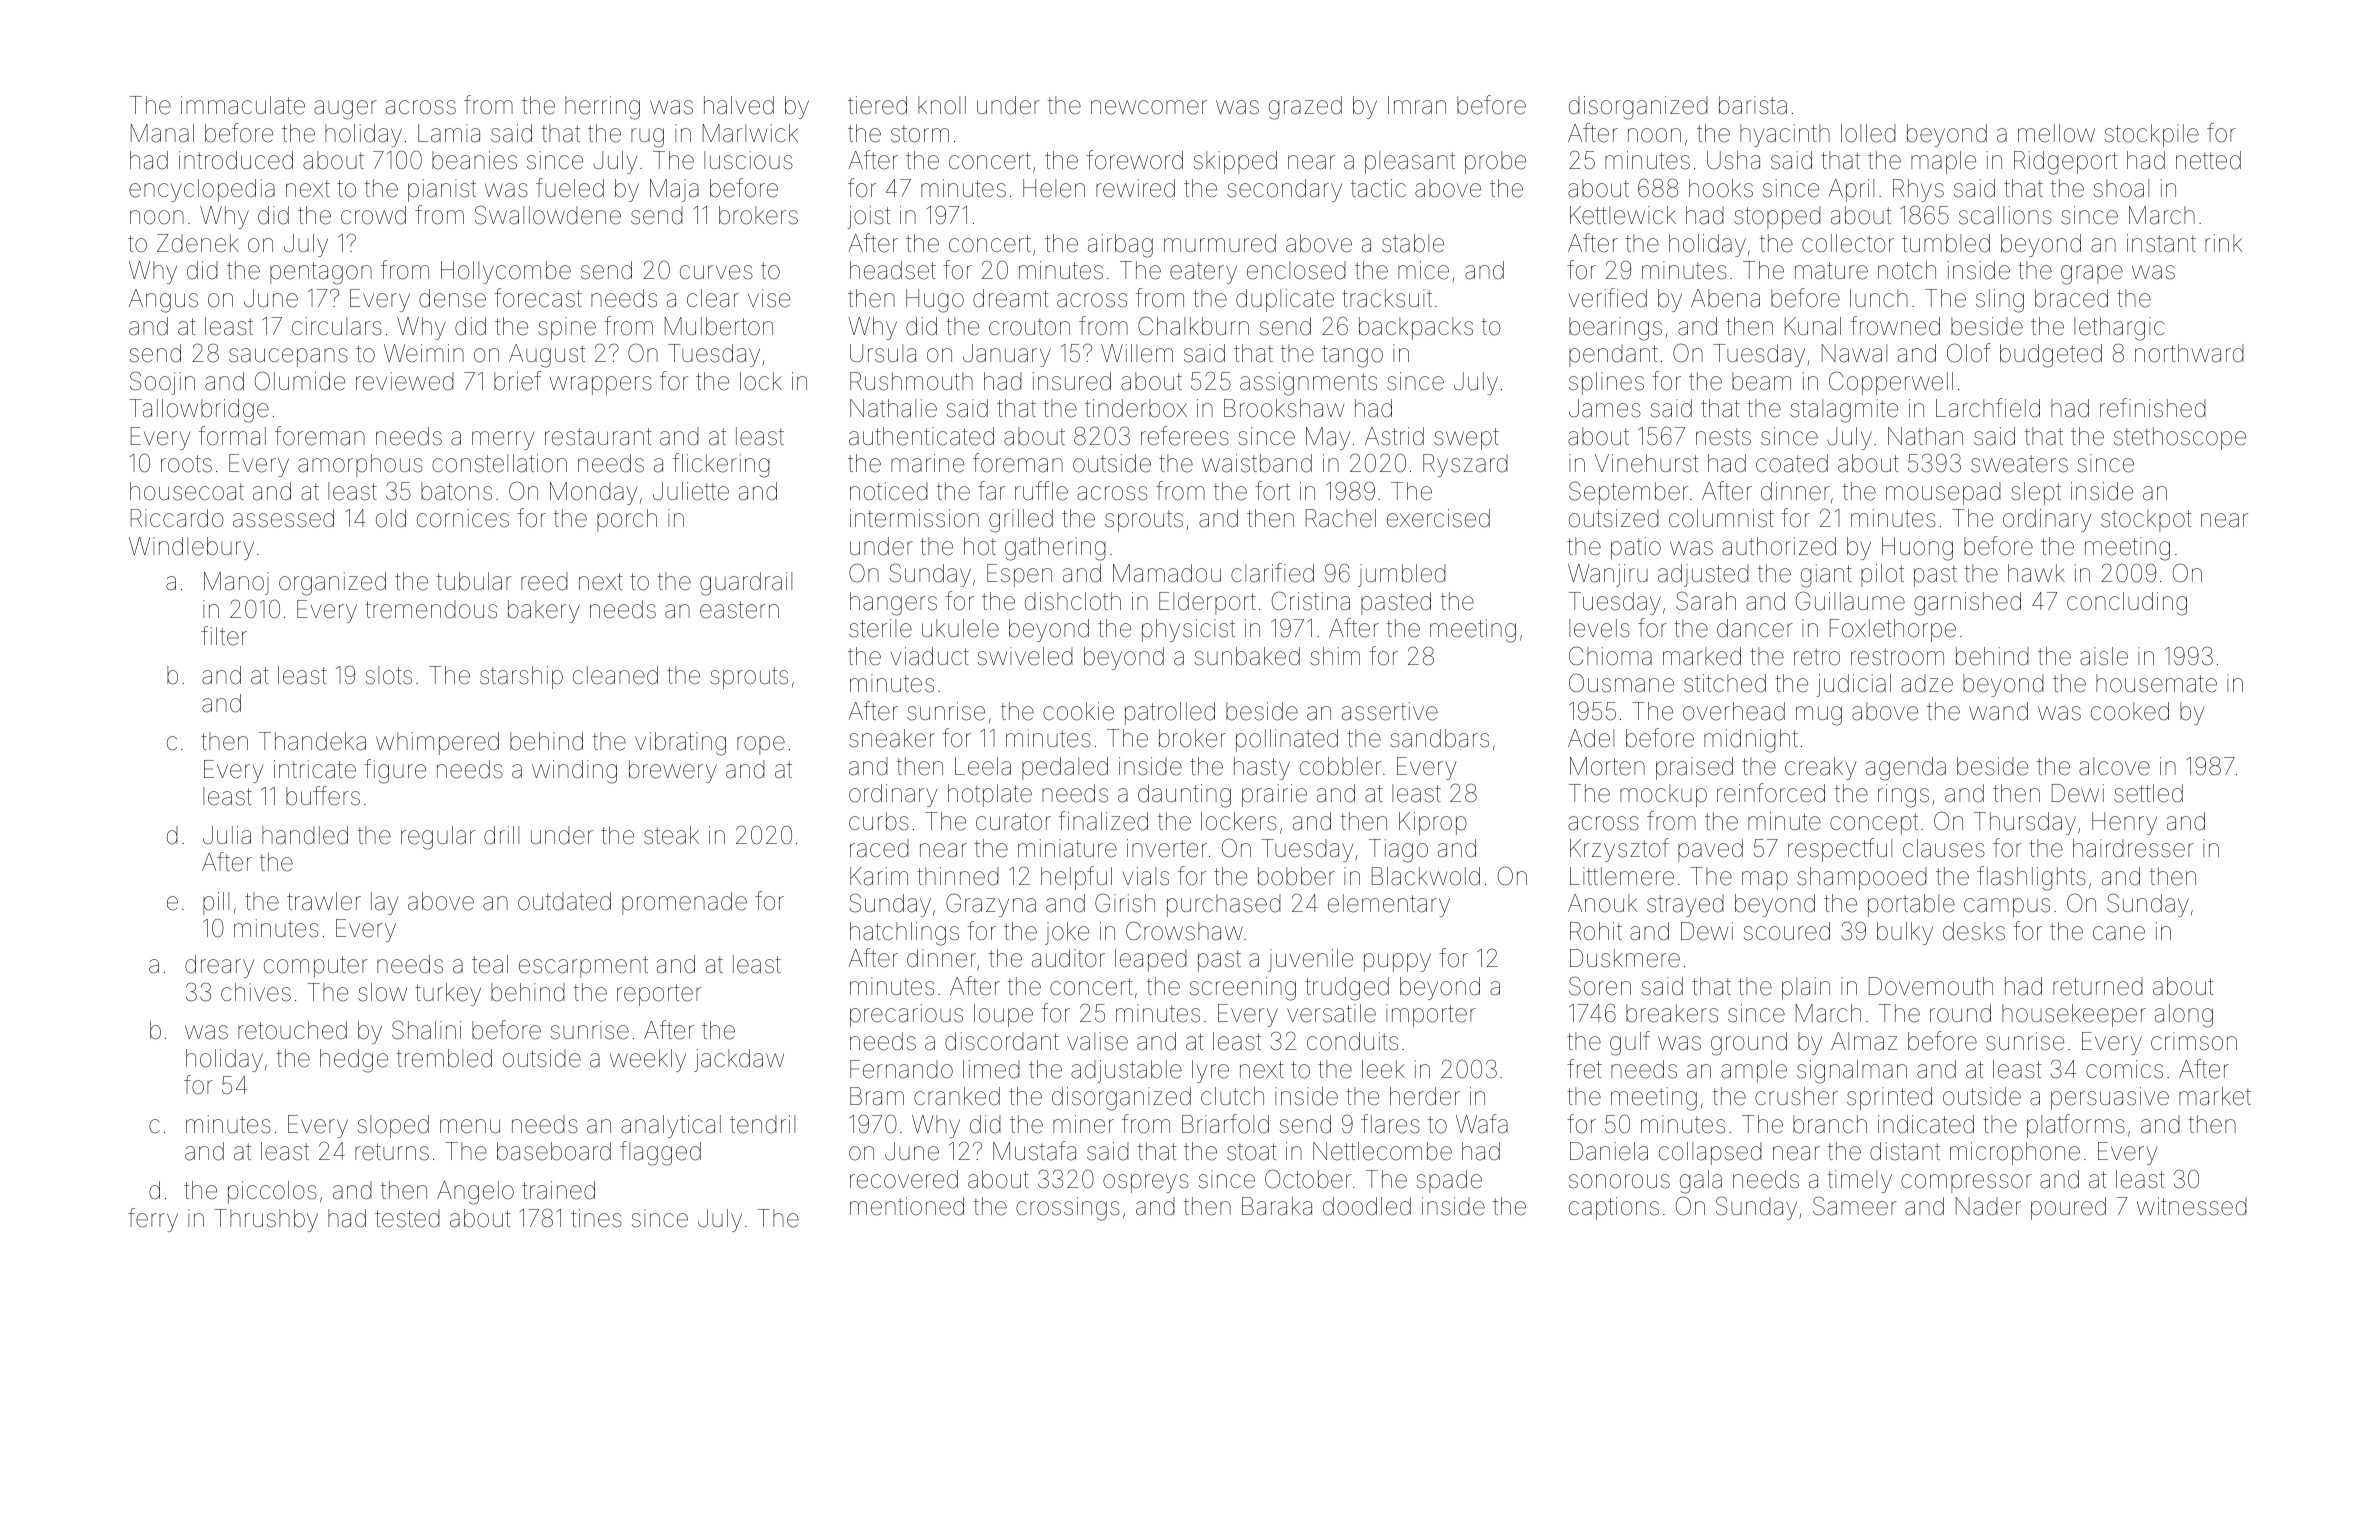 The image size is (2380, 1540). What do you see at coordinates (1466, 439) in the image?
I see `swept` at bounding box center [1466, 439].
